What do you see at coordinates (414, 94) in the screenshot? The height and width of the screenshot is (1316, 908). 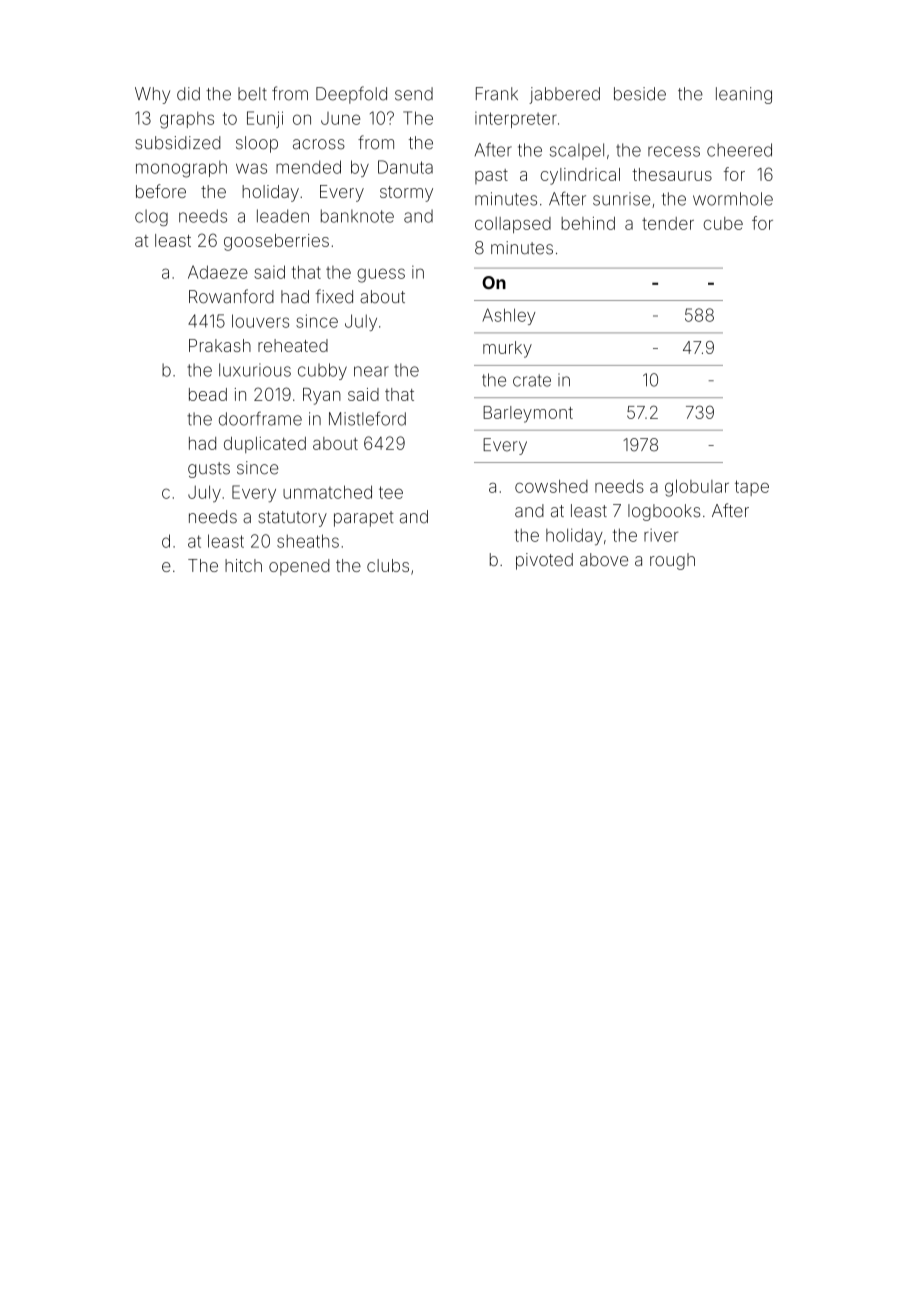 I see `send` at bounding box center [414, 94].
